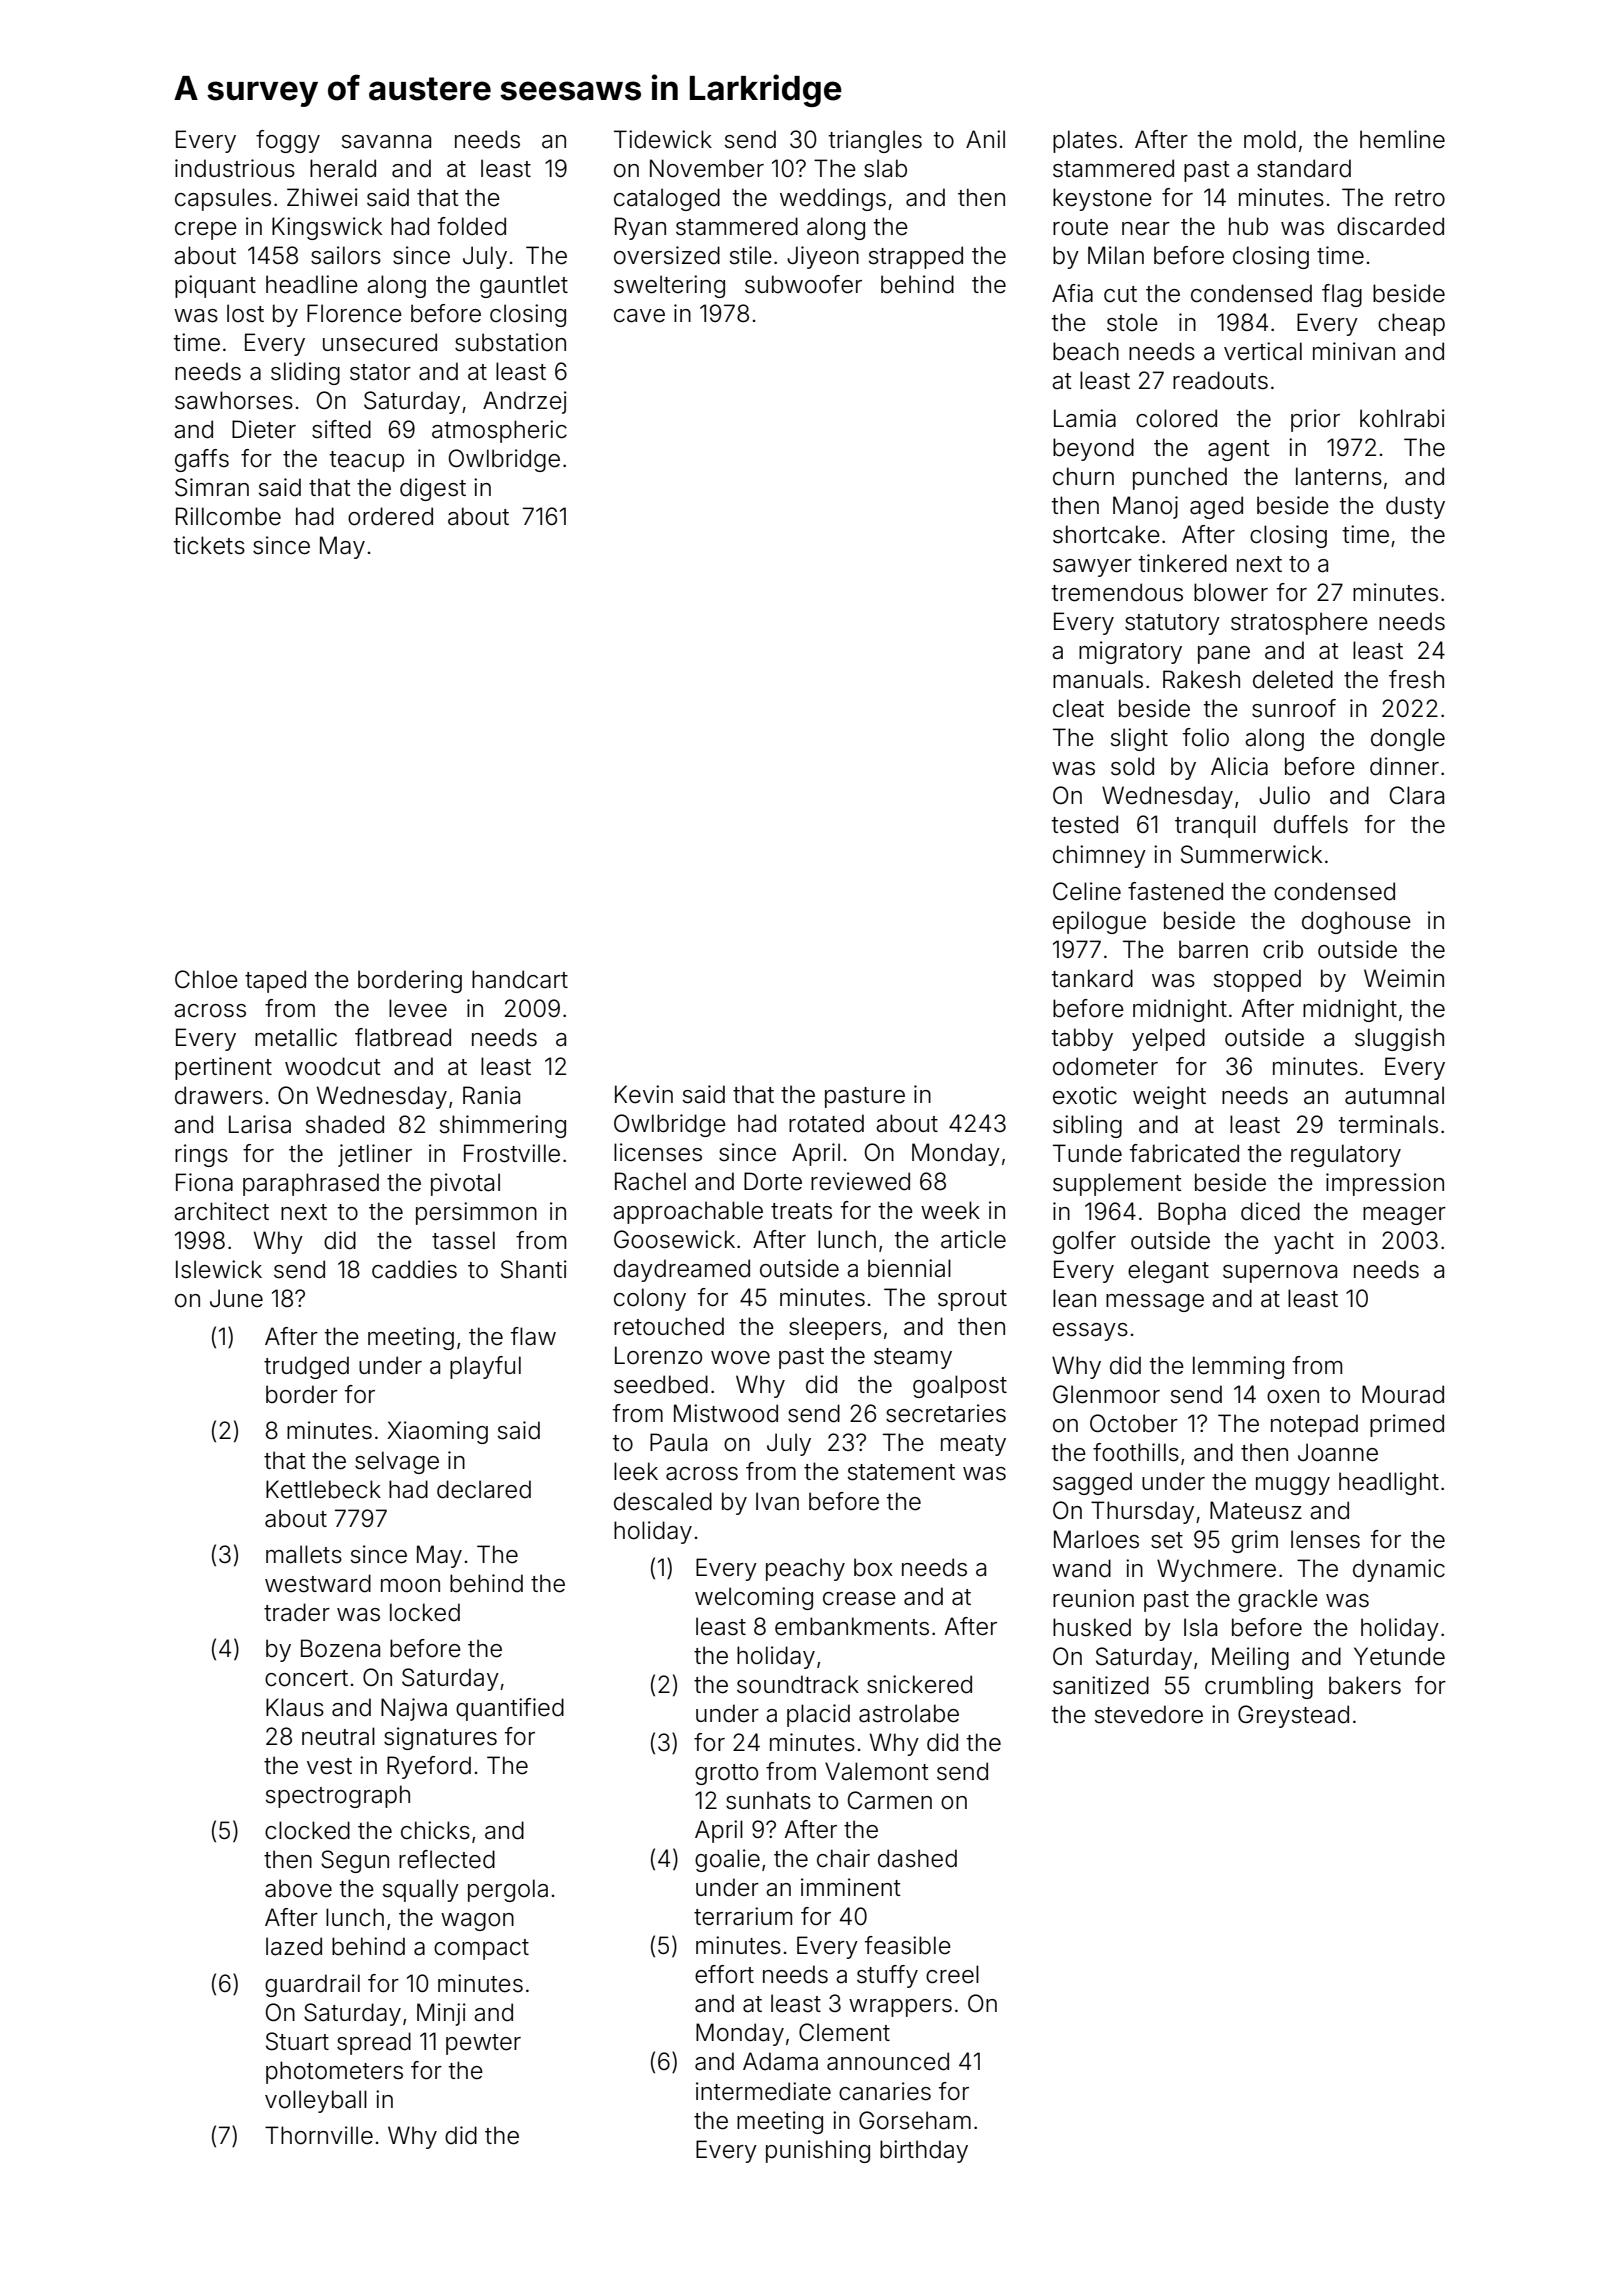 The height and width of the screenshot is (2292, 1620). I want to click on seedbed, so click(661, 1384).
